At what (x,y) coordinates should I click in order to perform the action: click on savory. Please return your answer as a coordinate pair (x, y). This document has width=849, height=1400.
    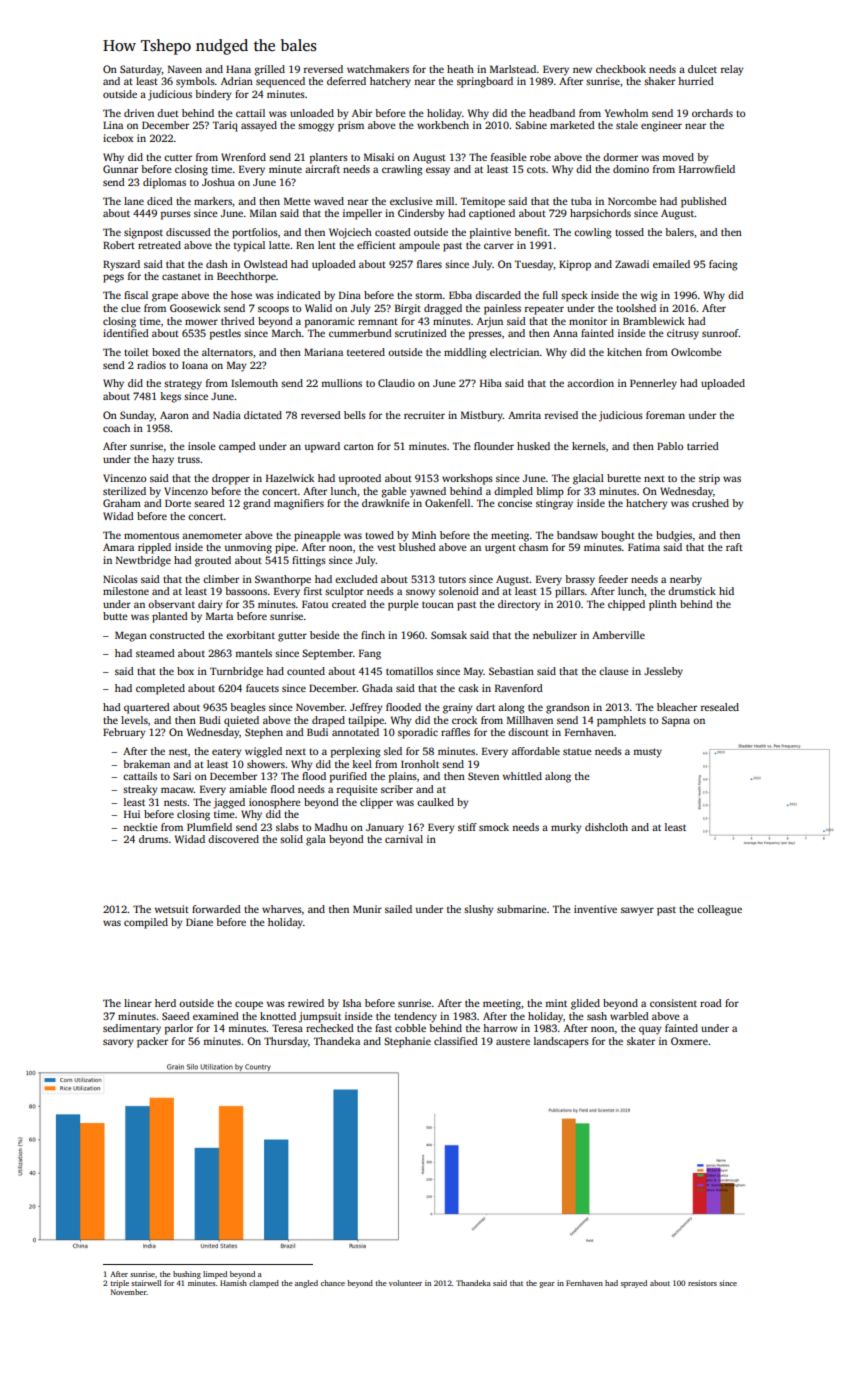
    Looking at the image, I should click on (118, 1043).
